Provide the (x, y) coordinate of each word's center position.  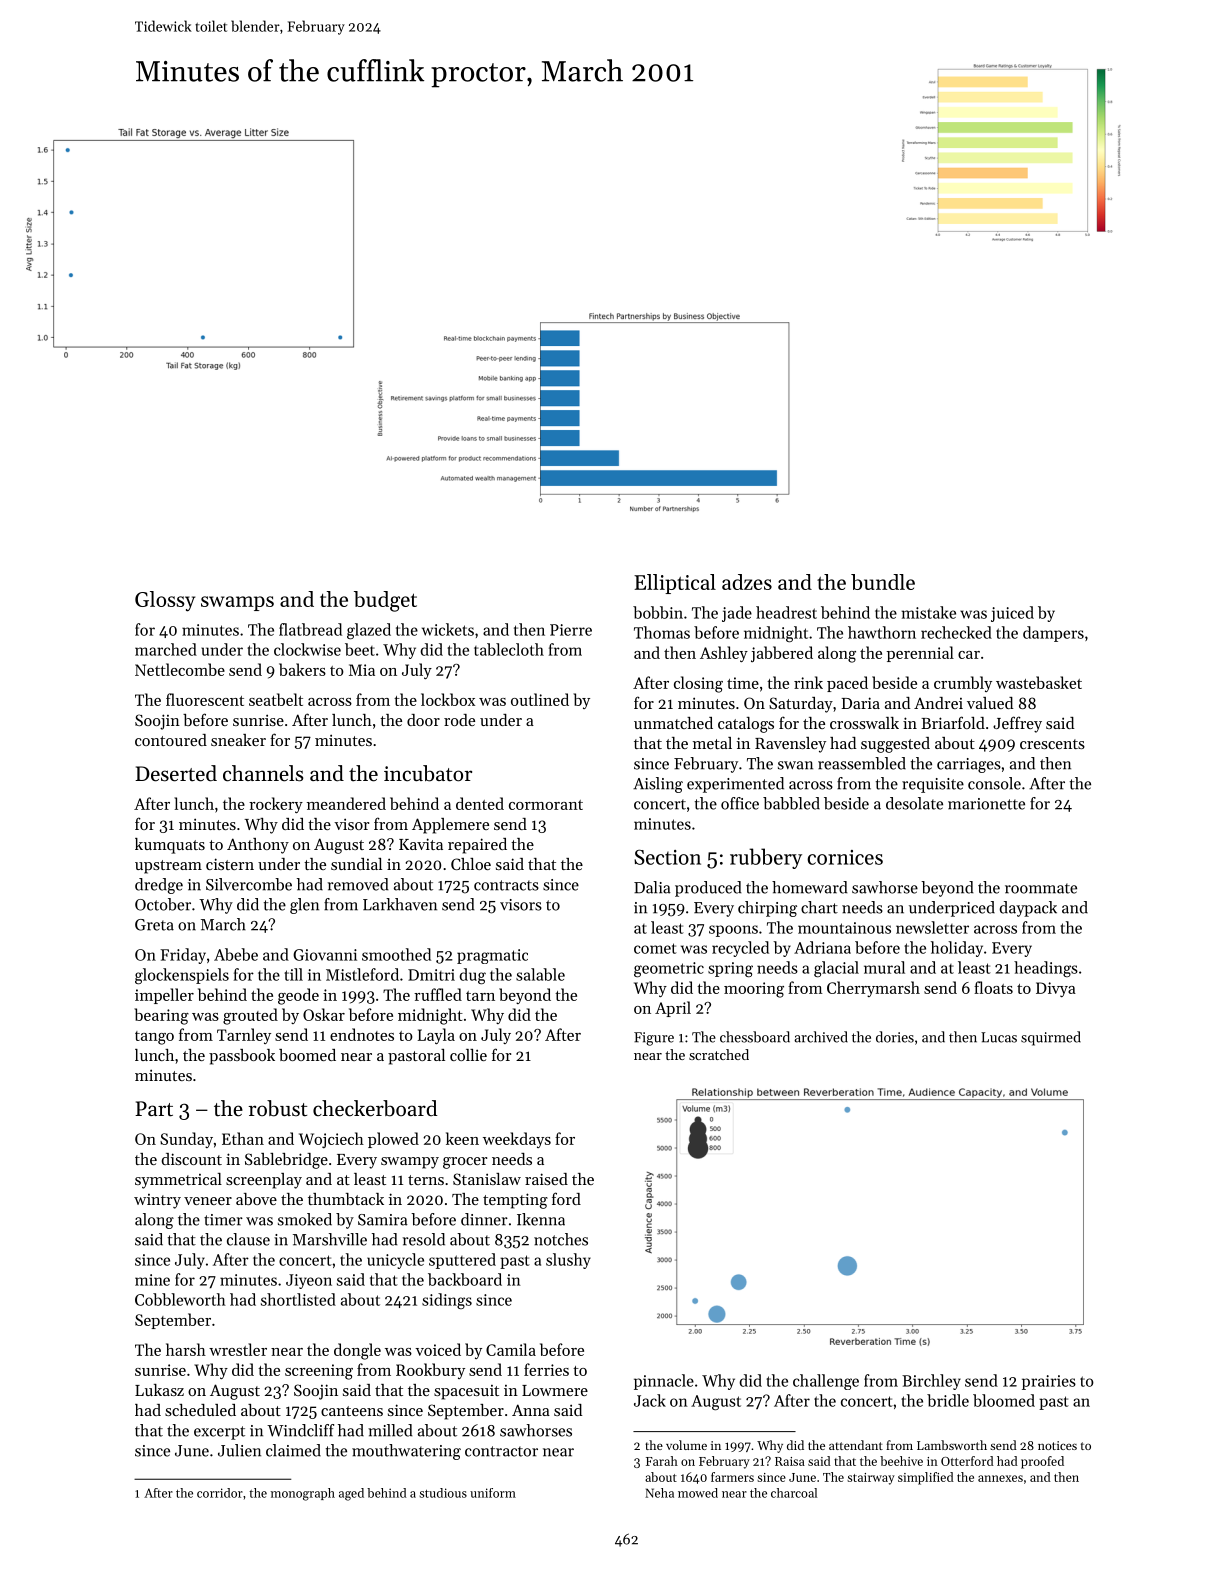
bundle (883, 582)
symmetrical (178, 1181)
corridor (220, 1493)
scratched (719, 1054)
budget (385, 601)
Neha (659, 1493)
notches (561, 1239)
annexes (1000, 1478)
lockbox (448, 699)
